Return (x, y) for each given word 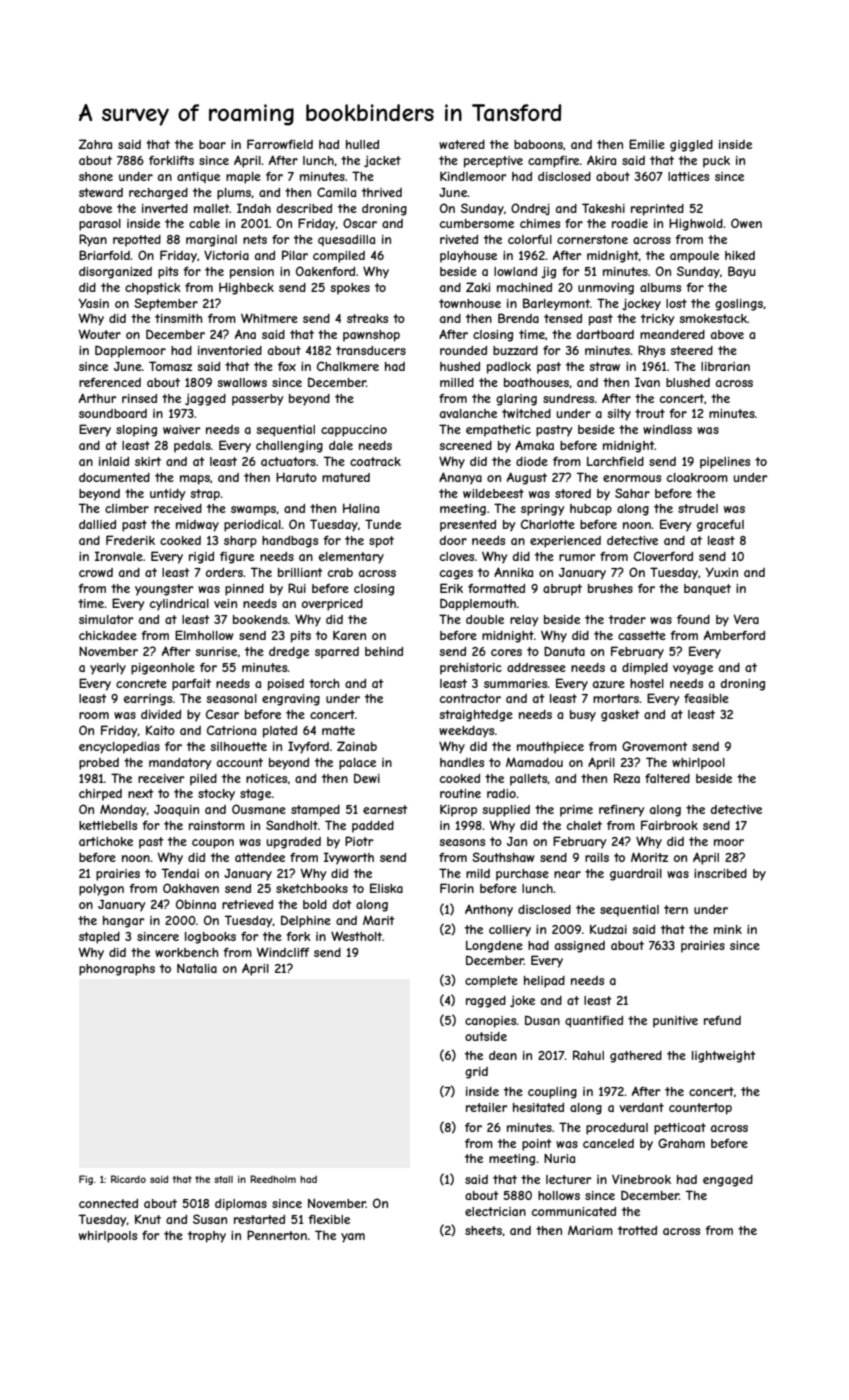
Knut (148, 1219)
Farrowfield (280, 144)
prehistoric (471, 669)
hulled (362, 144)
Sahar (632, 493)
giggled (691, 146)
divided (161, 714)
